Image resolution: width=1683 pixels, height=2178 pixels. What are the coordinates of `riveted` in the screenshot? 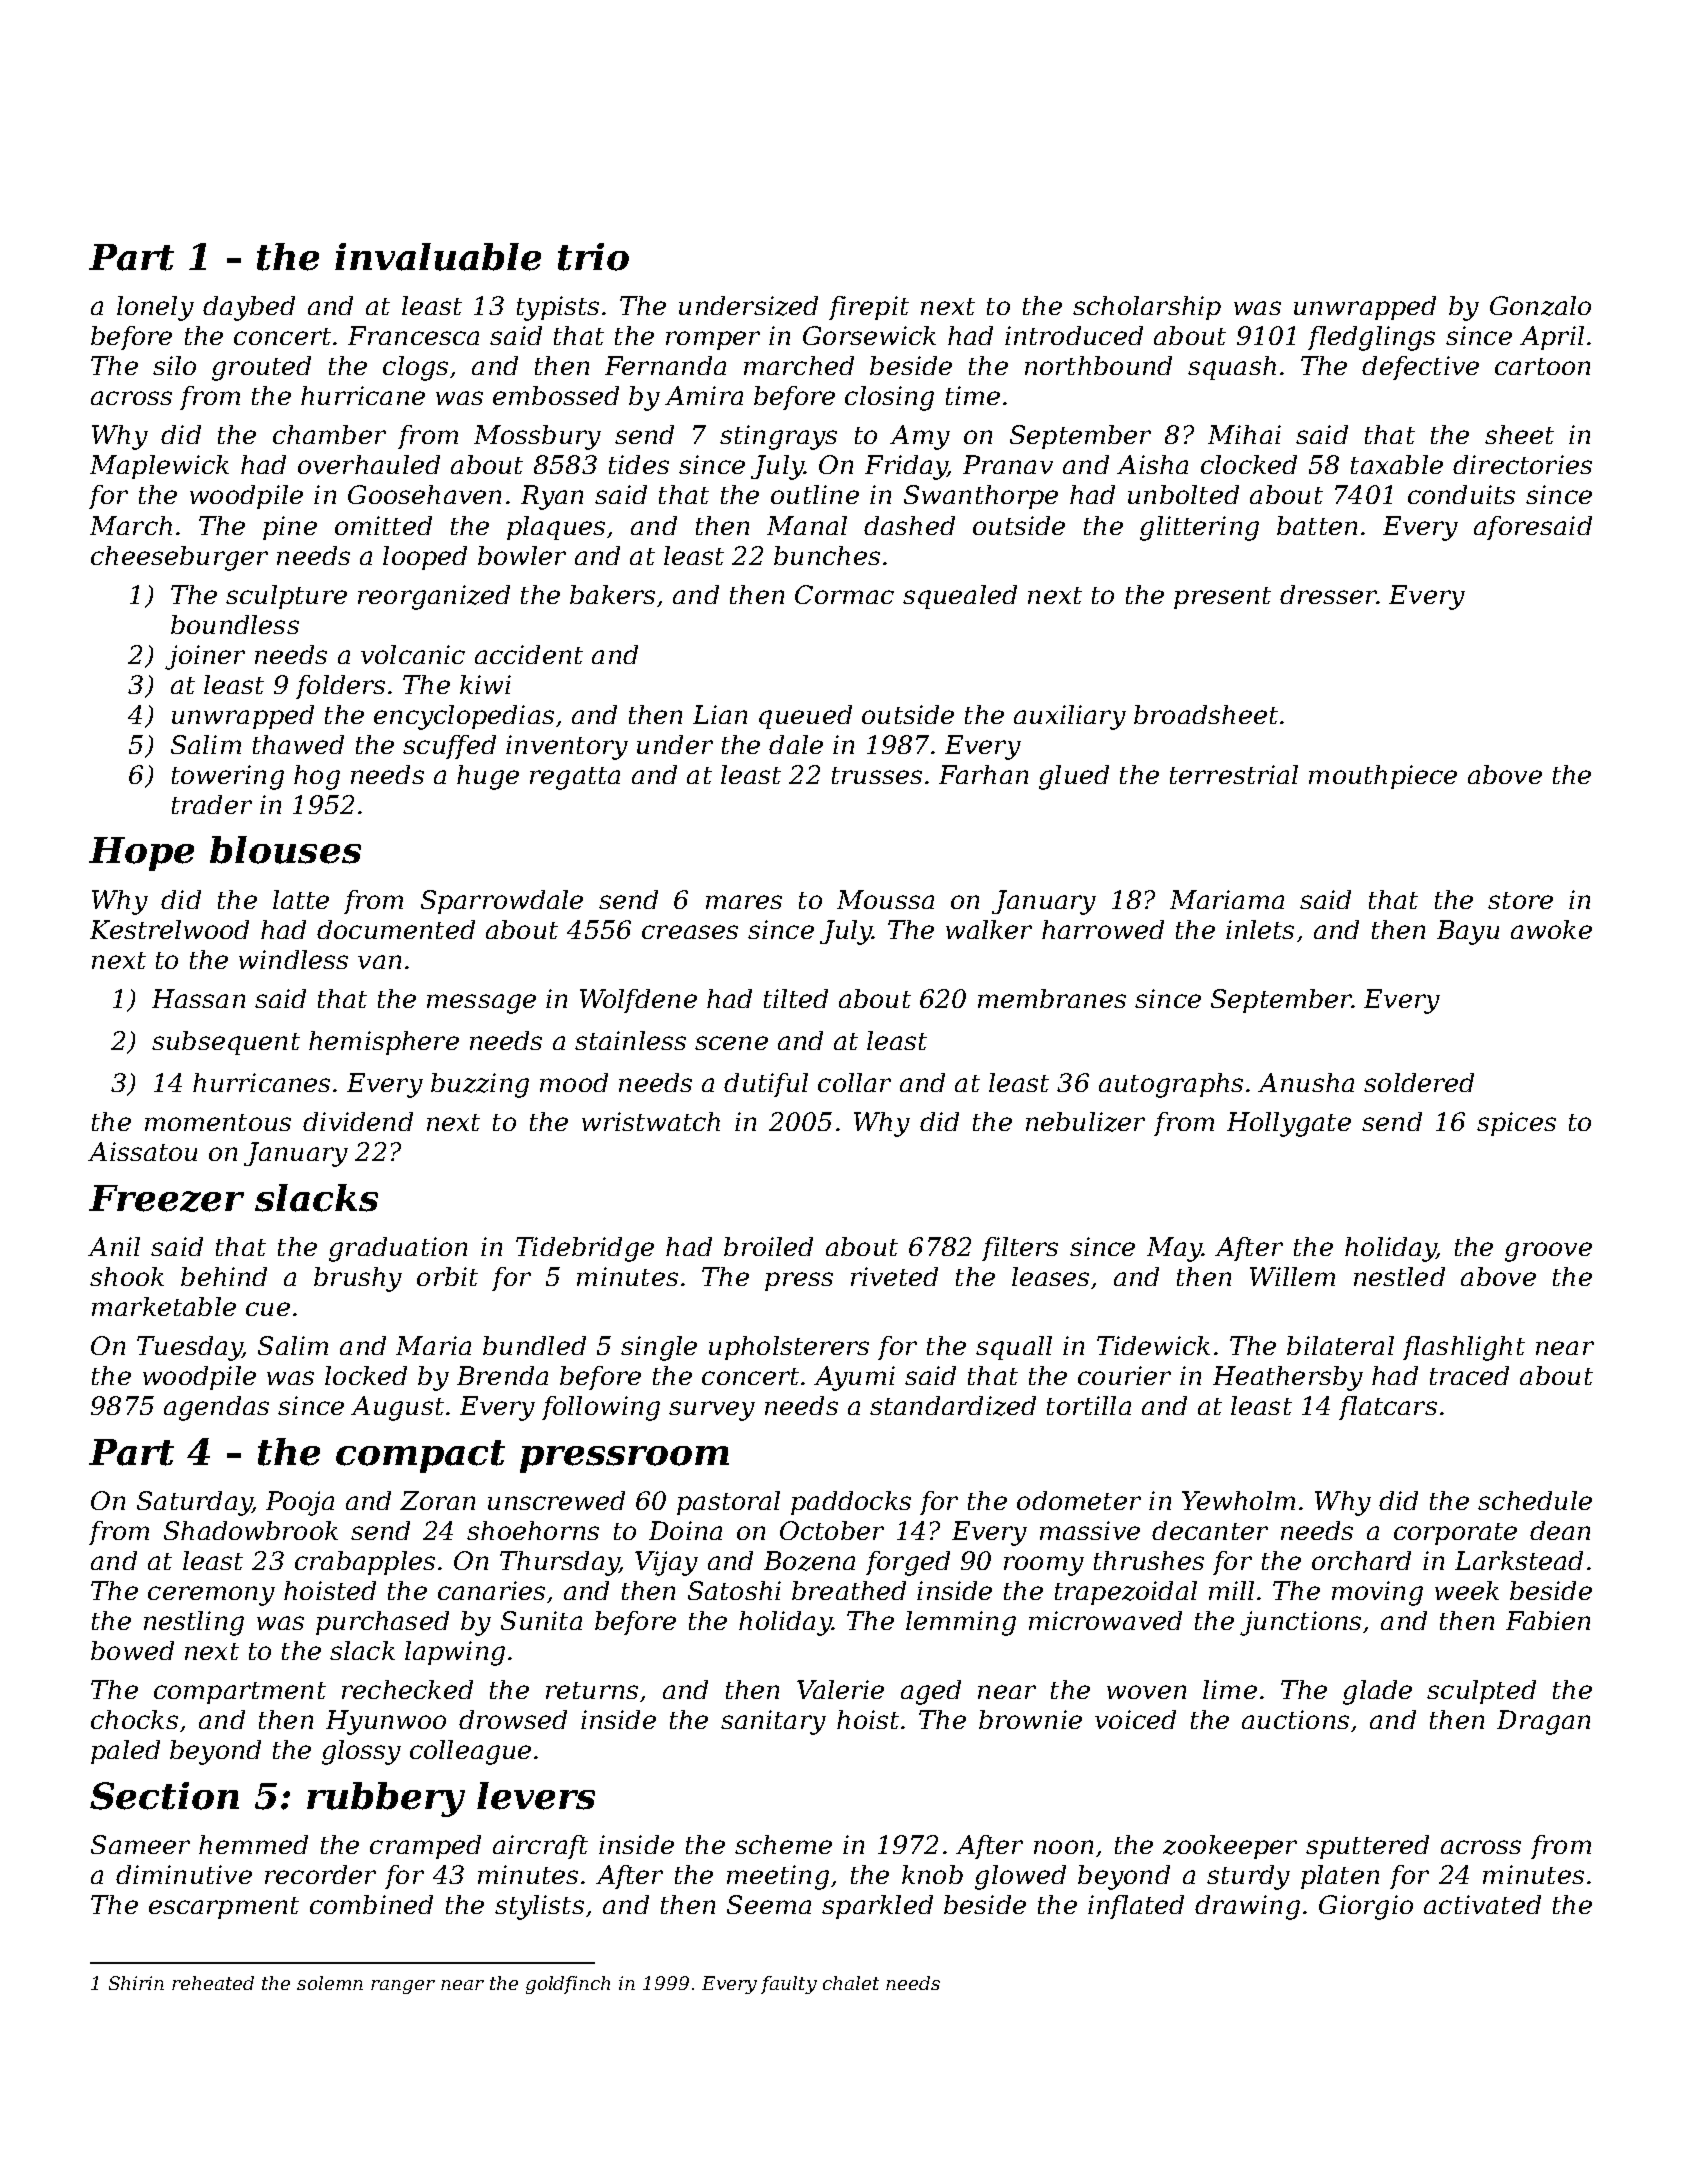 It's located at (894, 1276).
